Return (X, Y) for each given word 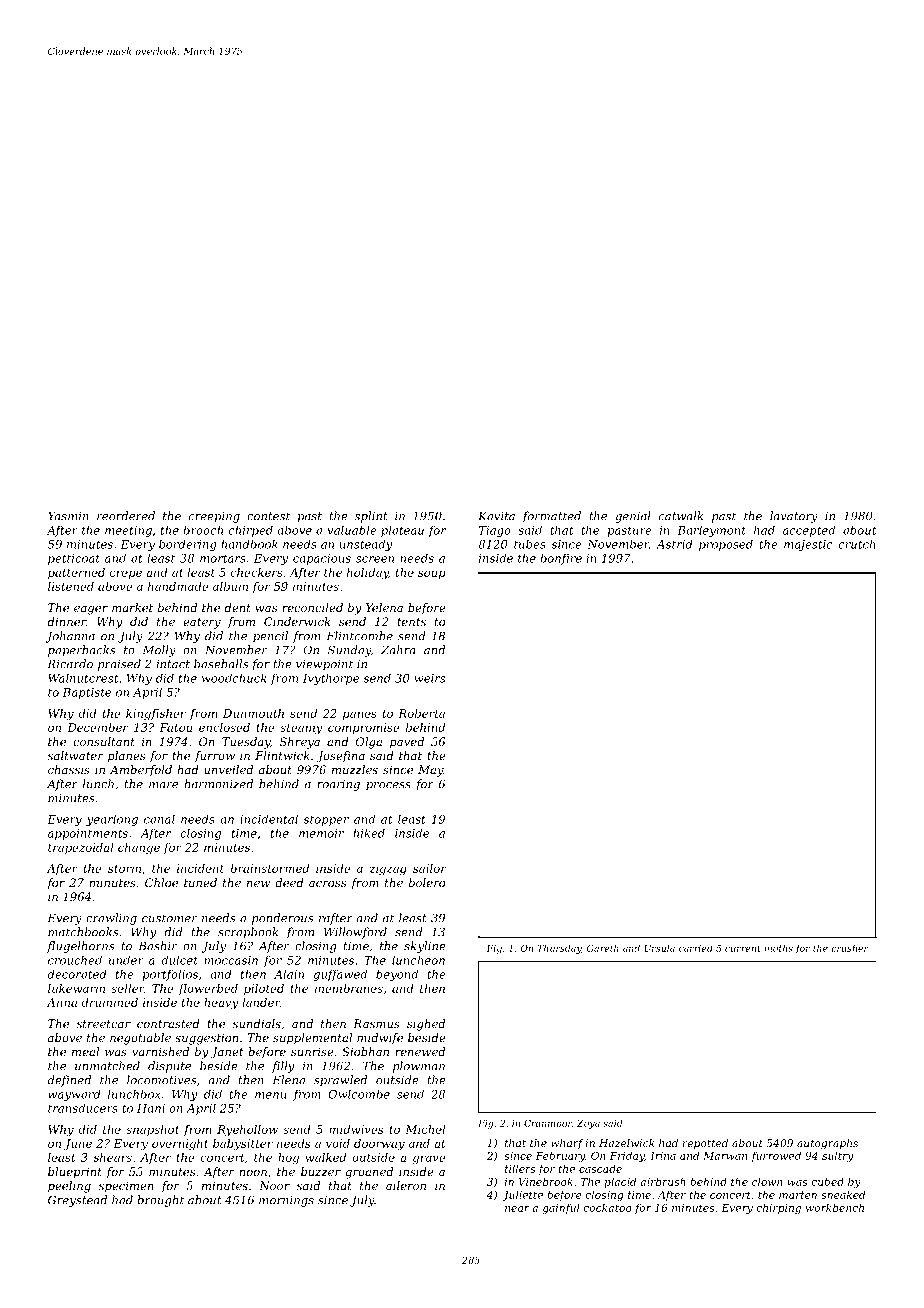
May (430, 771)
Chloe (161, 882)
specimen (126, 1187)
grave (429, 1160)
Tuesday (246, 743)
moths (778, 948)
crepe (126, 574)
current (743, 948)
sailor (429, 868)
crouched (75, 960)
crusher (850, 948)
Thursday (559, 949)
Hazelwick (627, 1143)
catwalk (681, 516)
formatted (551, 517)
